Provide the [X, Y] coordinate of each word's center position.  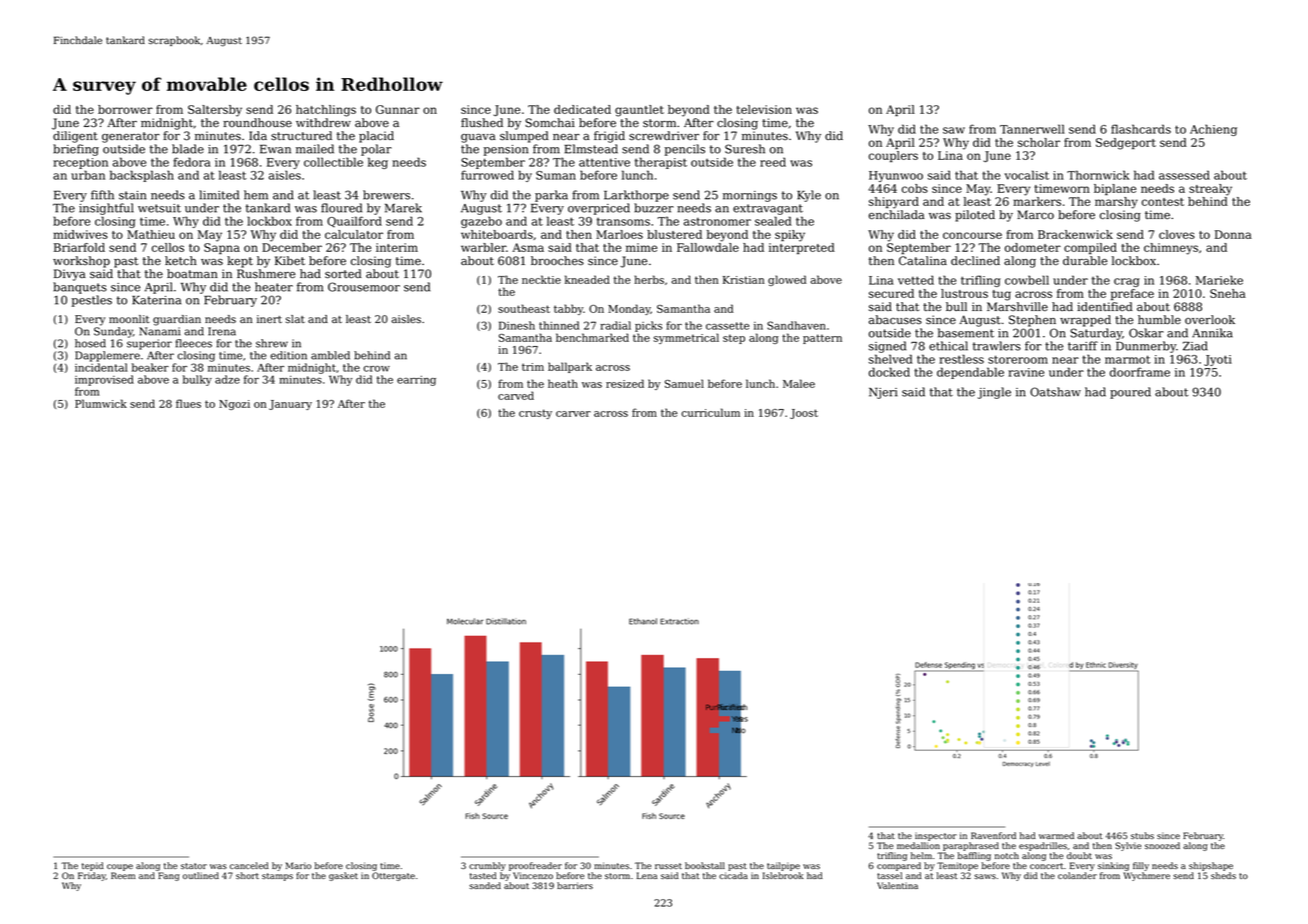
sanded [485, 885]
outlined [201, 875]
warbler [483, 247]
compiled [1090, 248]
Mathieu [151, 234]
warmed [1056, 835]
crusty [535, 414]
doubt [1079, 855]
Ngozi [234, 405]
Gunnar [398, 109]
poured [1130, 393]
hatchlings [326, 111]
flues [188, 403]
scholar [1039, 142]
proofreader [535, 866]
